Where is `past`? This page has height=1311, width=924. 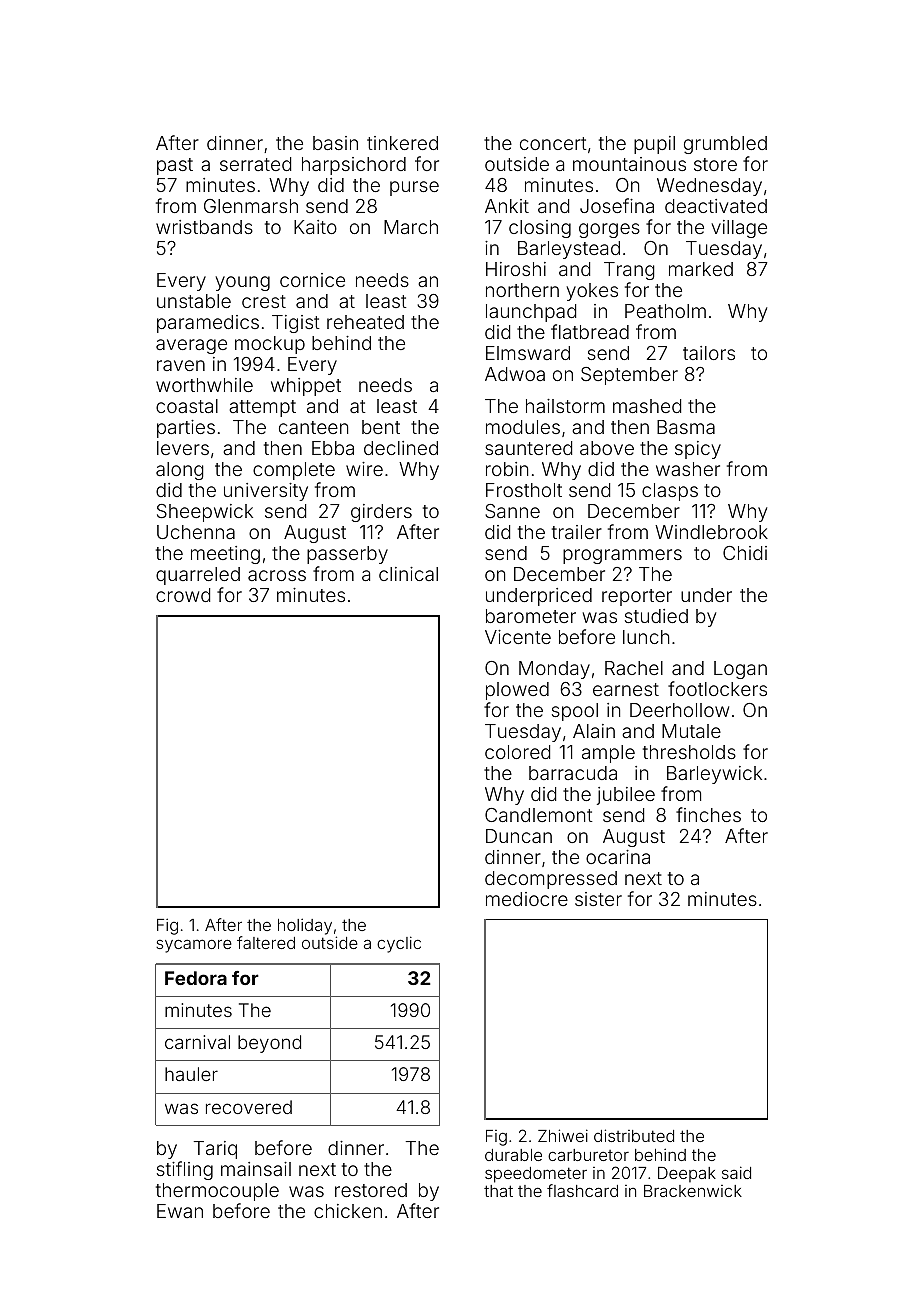 past is located at coordinates (175, 166).
